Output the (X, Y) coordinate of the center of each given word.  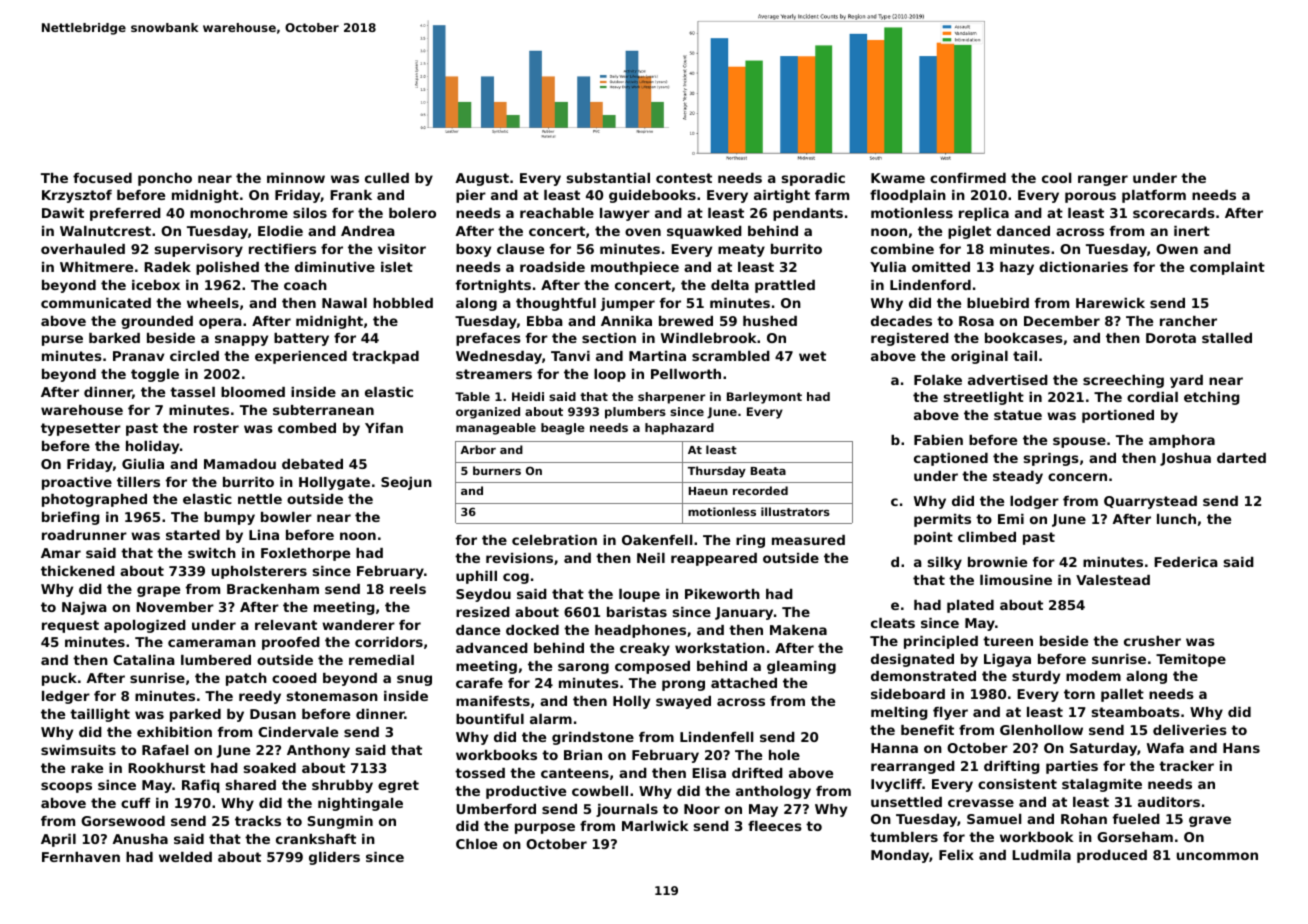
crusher (1152, 641)
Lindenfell (716, 737)
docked (532, 630)
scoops (66, 787)
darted (1241, 458)
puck (59, 679)
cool (1056, 178)
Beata (768, 471)
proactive (77, 483)
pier (471, 196)
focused (102, 178)
